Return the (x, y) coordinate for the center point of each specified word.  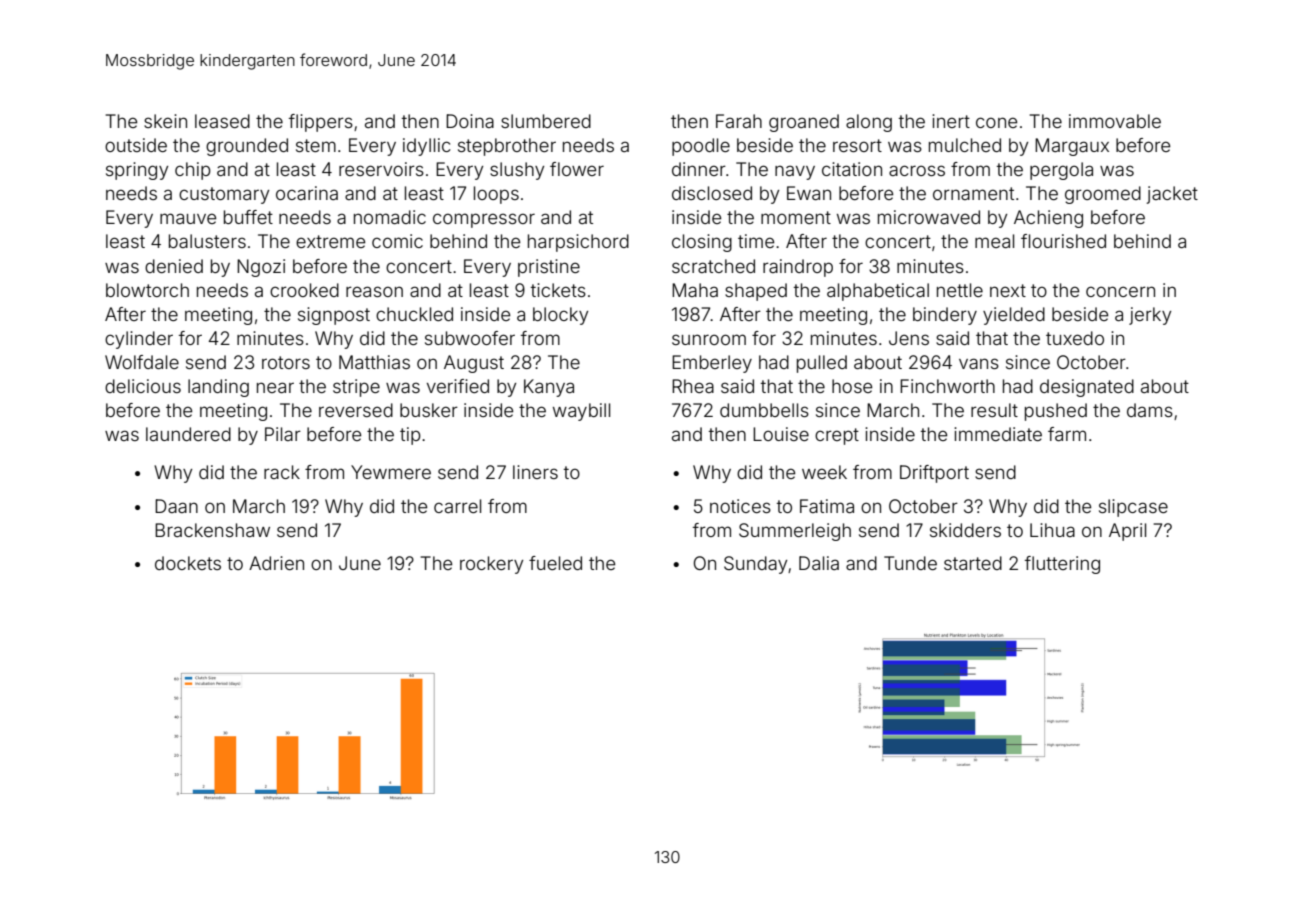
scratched (713, 266)
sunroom (709, 339)
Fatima (827, 506)
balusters (207, 241)
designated (1087, 388)
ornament (973, 193)
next (1008, 290)
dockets (188, 563)
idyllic (426, 147)
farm (1067, 434)
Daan (176, 506)
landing (218, 388)
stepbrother (507, 147)
